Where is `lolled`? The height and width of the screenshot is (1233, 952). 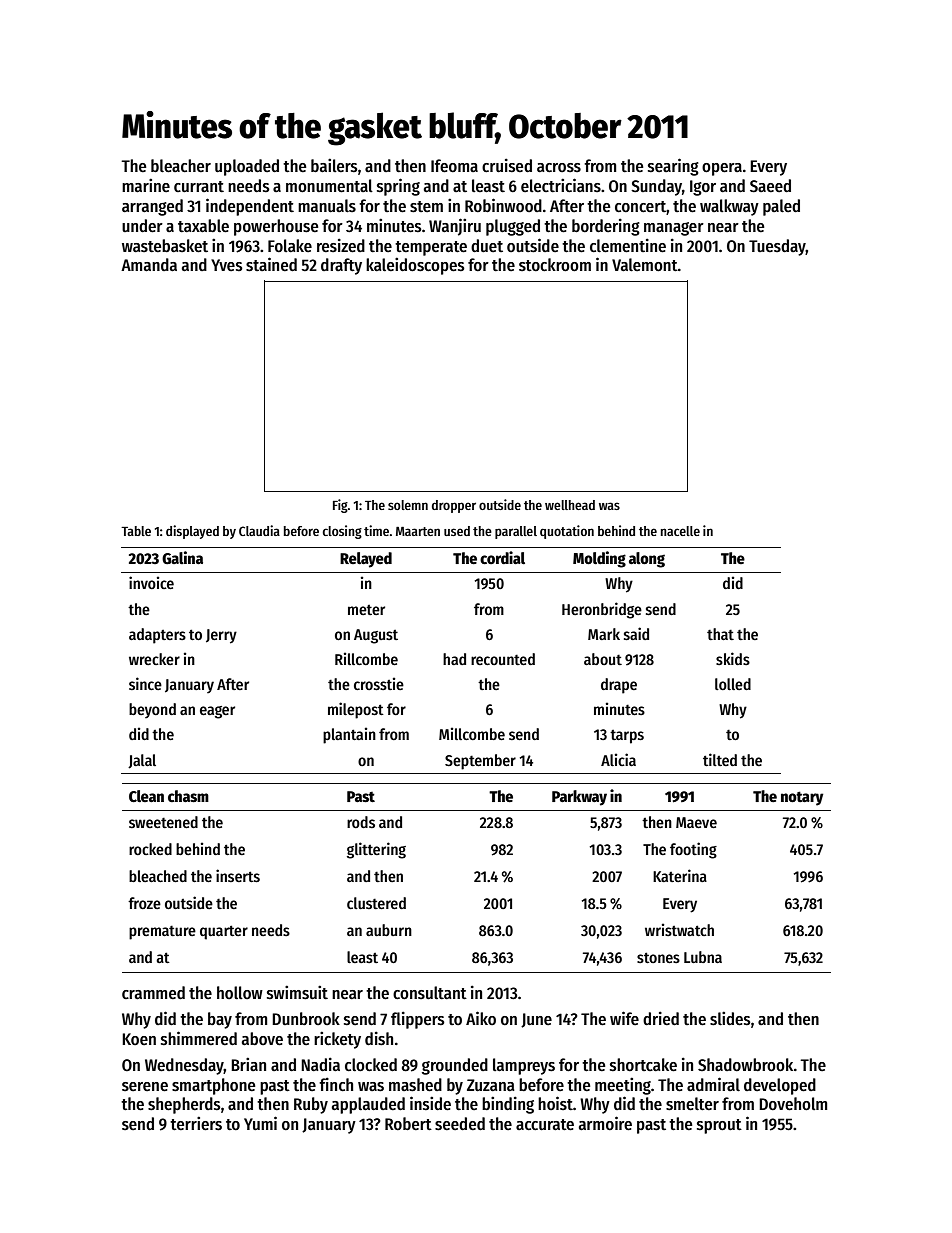 lolled is located at coordinates (733, 684).
